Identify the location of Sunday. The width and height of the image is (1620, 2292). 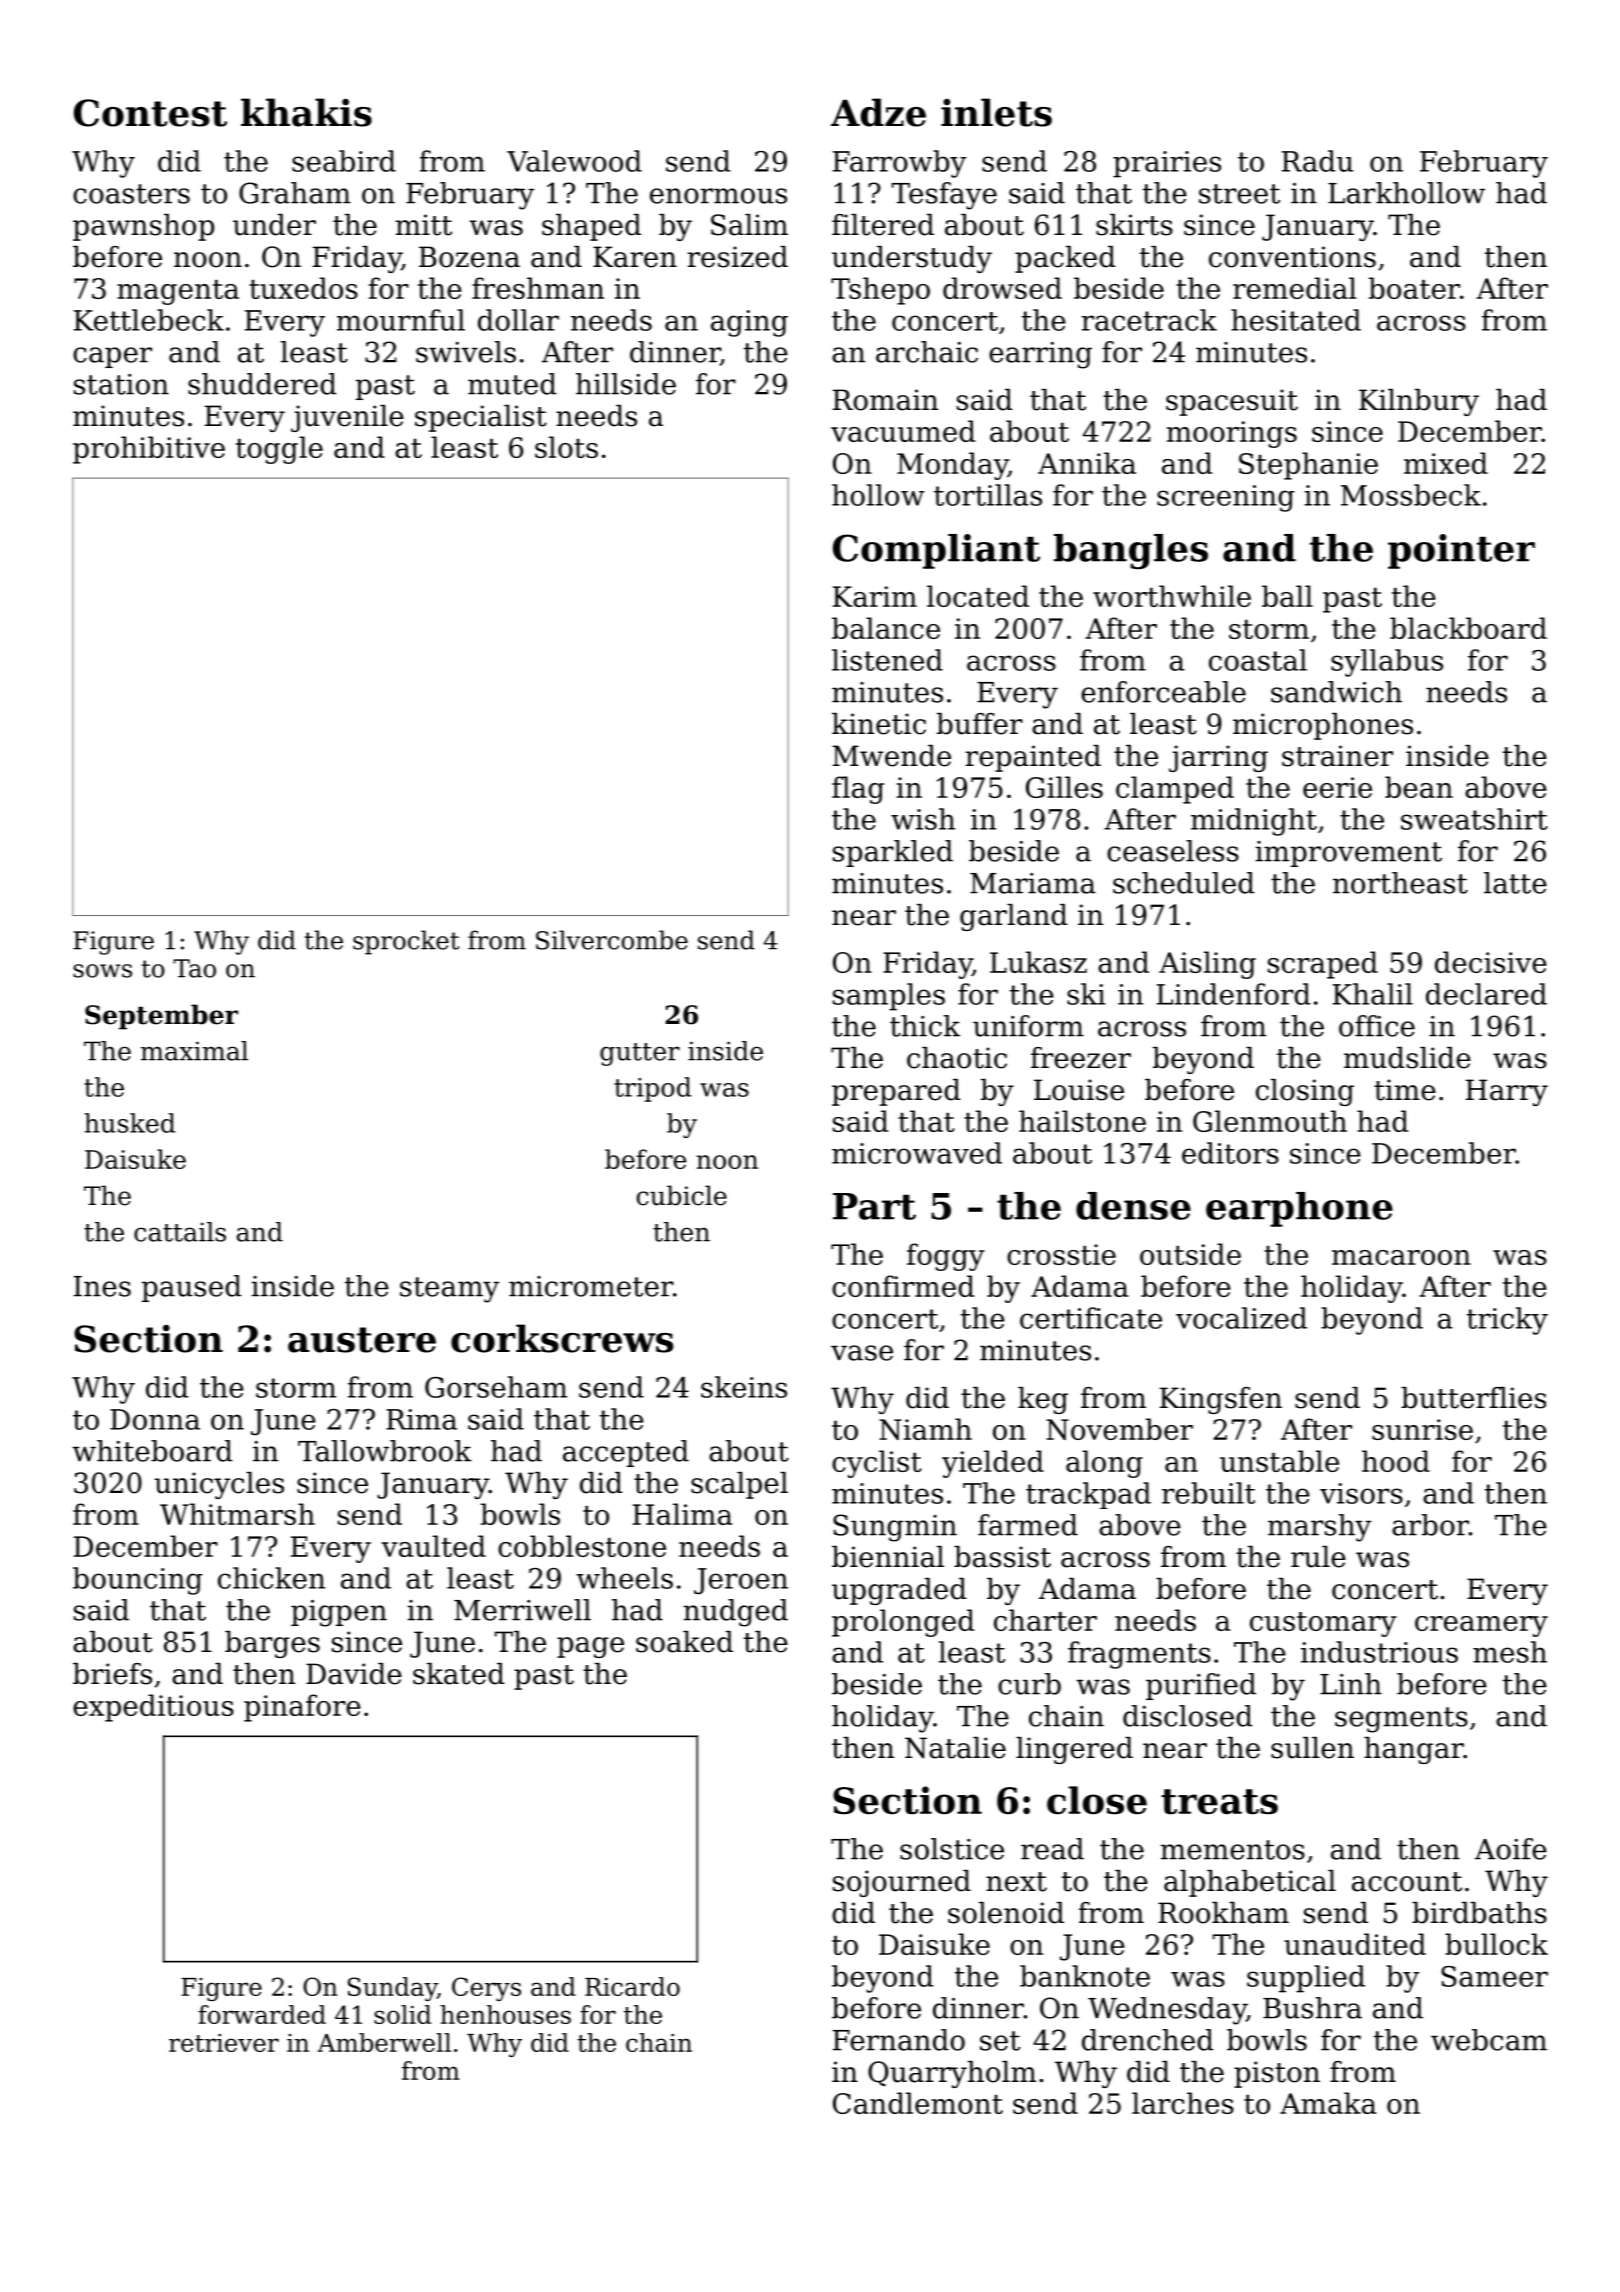
(392, 1989).
